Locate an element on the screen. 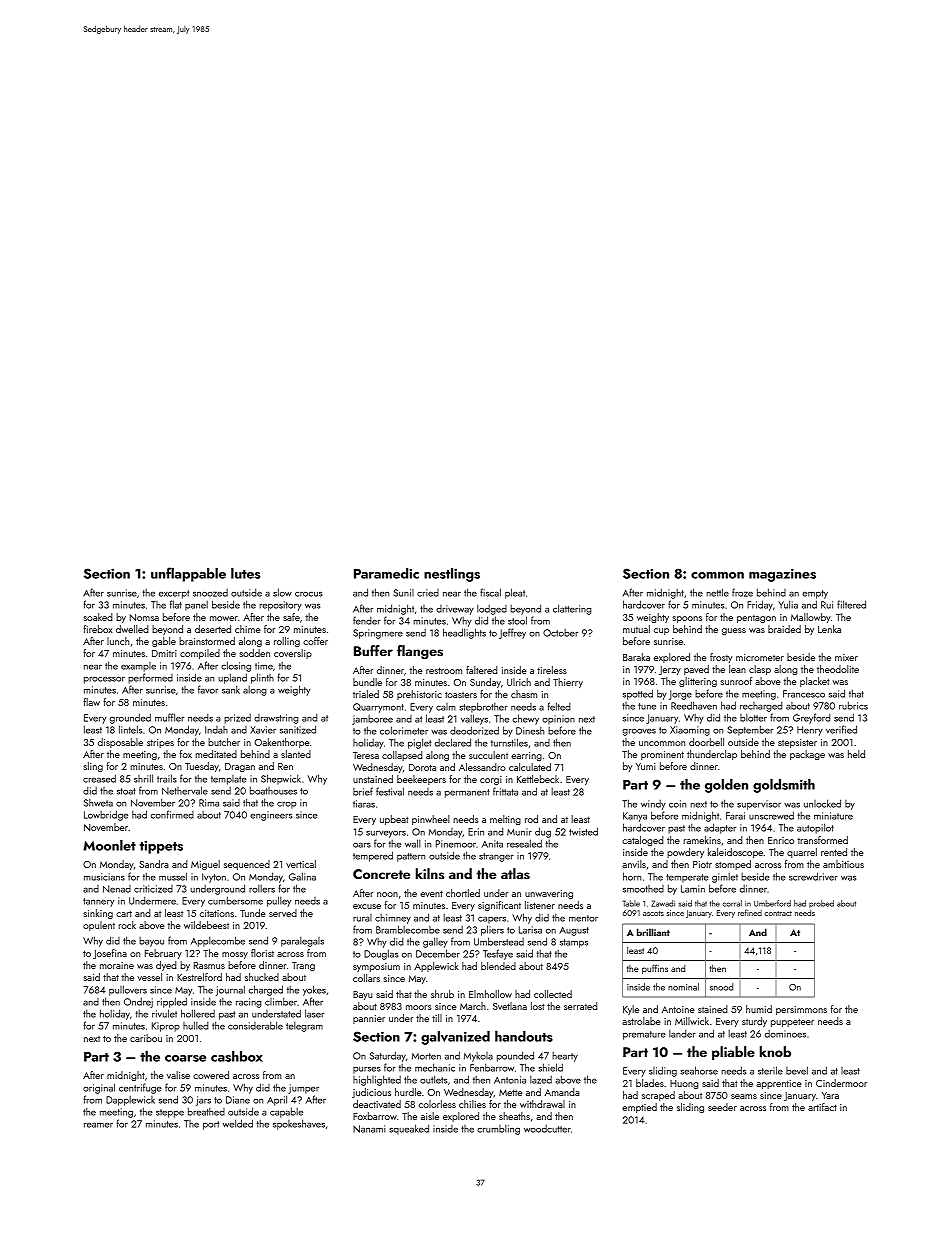 This screenshot has width=952, height=1233. hulled is located at coordinates (195, 1025).
